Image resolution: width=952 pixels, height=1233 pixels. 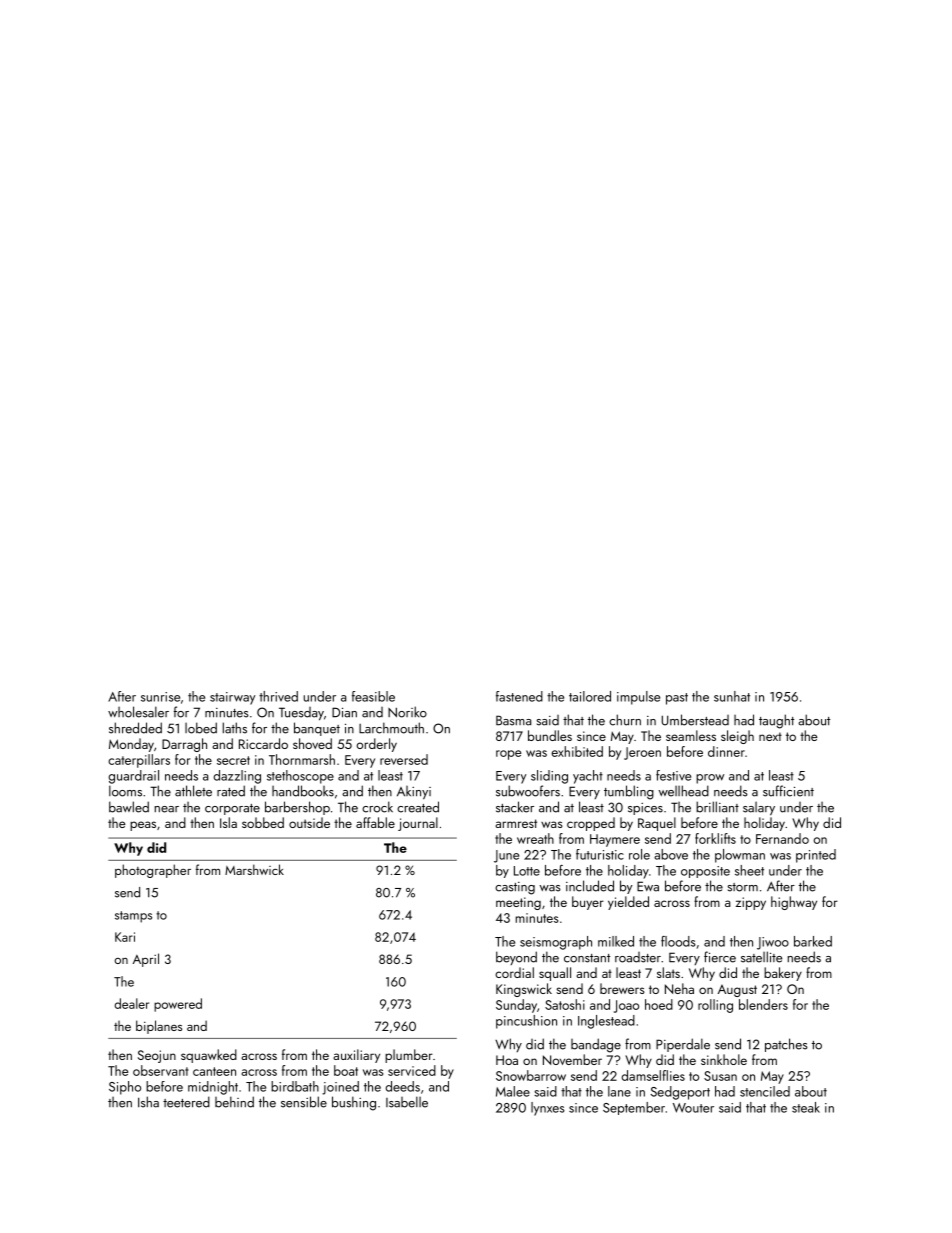 I want to click on photographer, so click(x=153, y=871).
